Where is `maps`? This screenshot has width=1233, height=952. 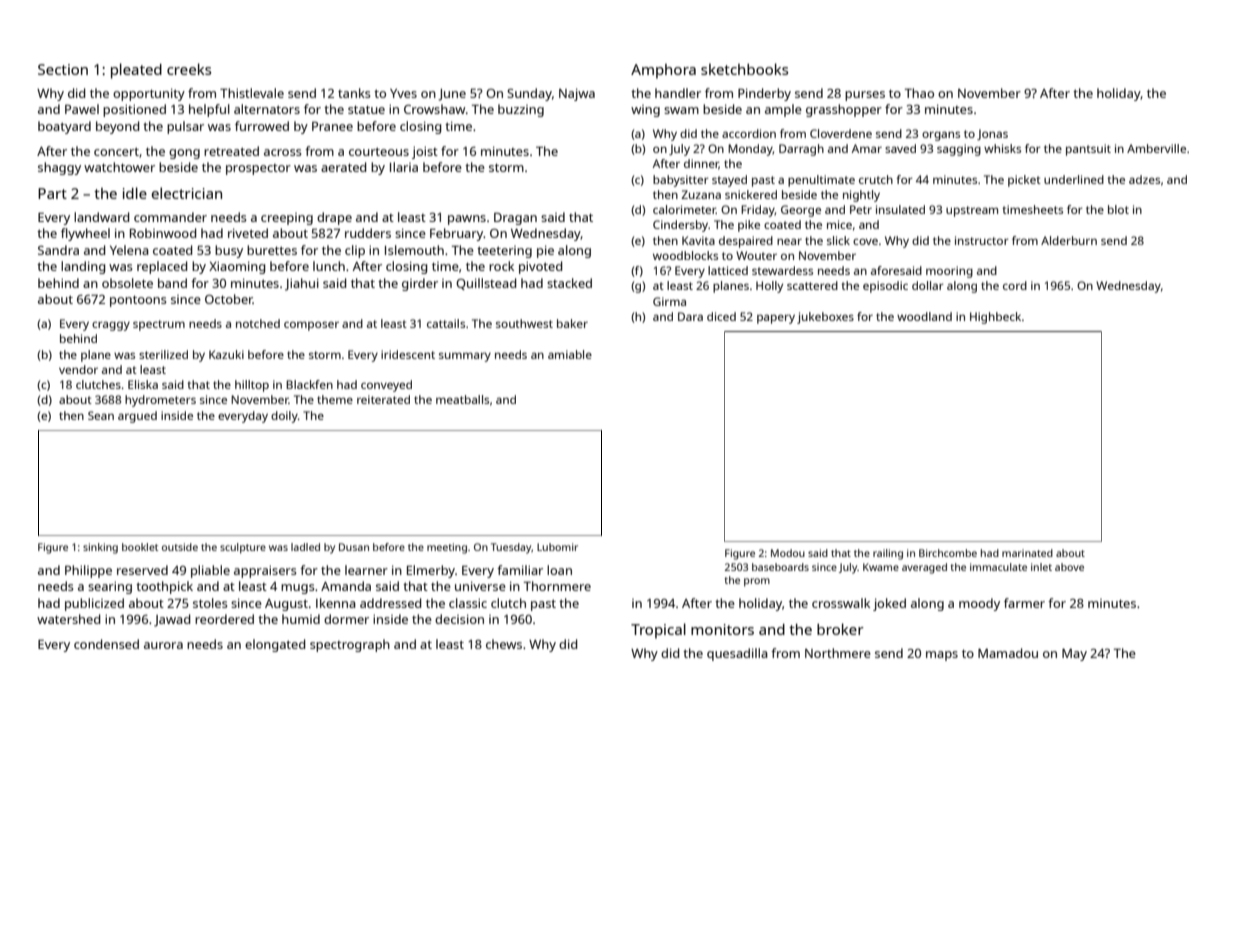
maps is located at coordinates (942, 656).
